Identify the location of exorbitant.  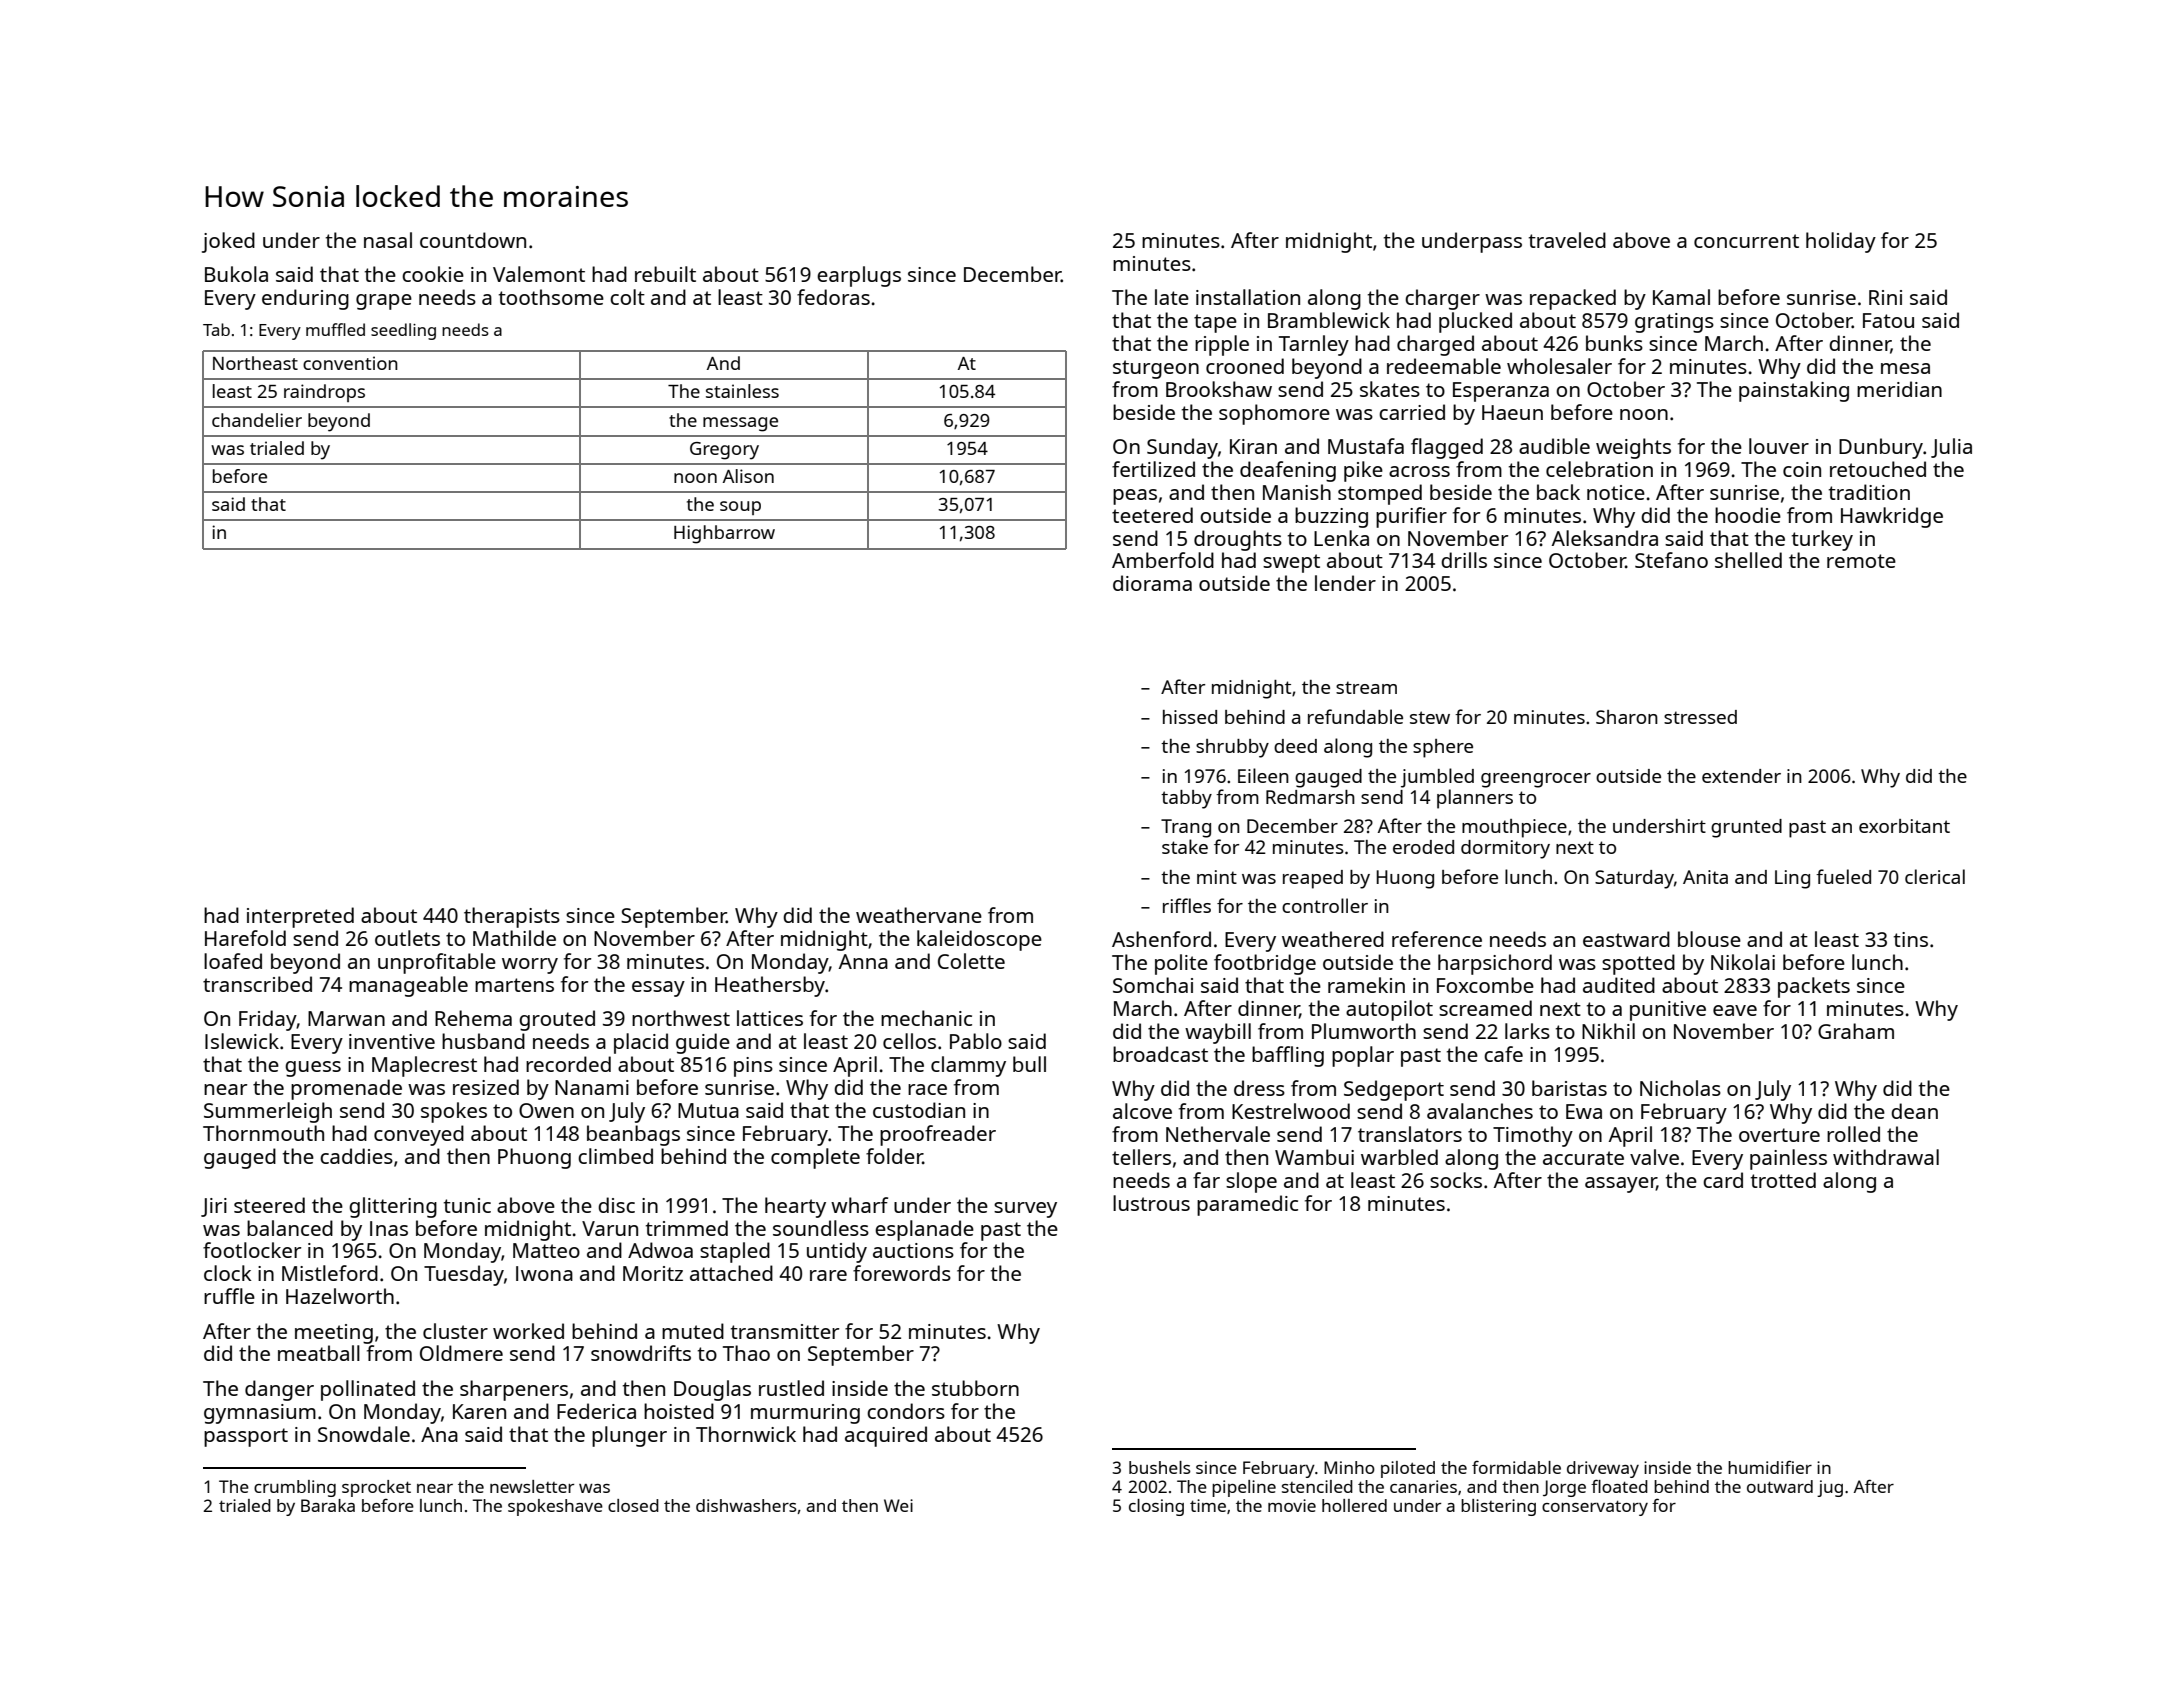
(1904, 826).
